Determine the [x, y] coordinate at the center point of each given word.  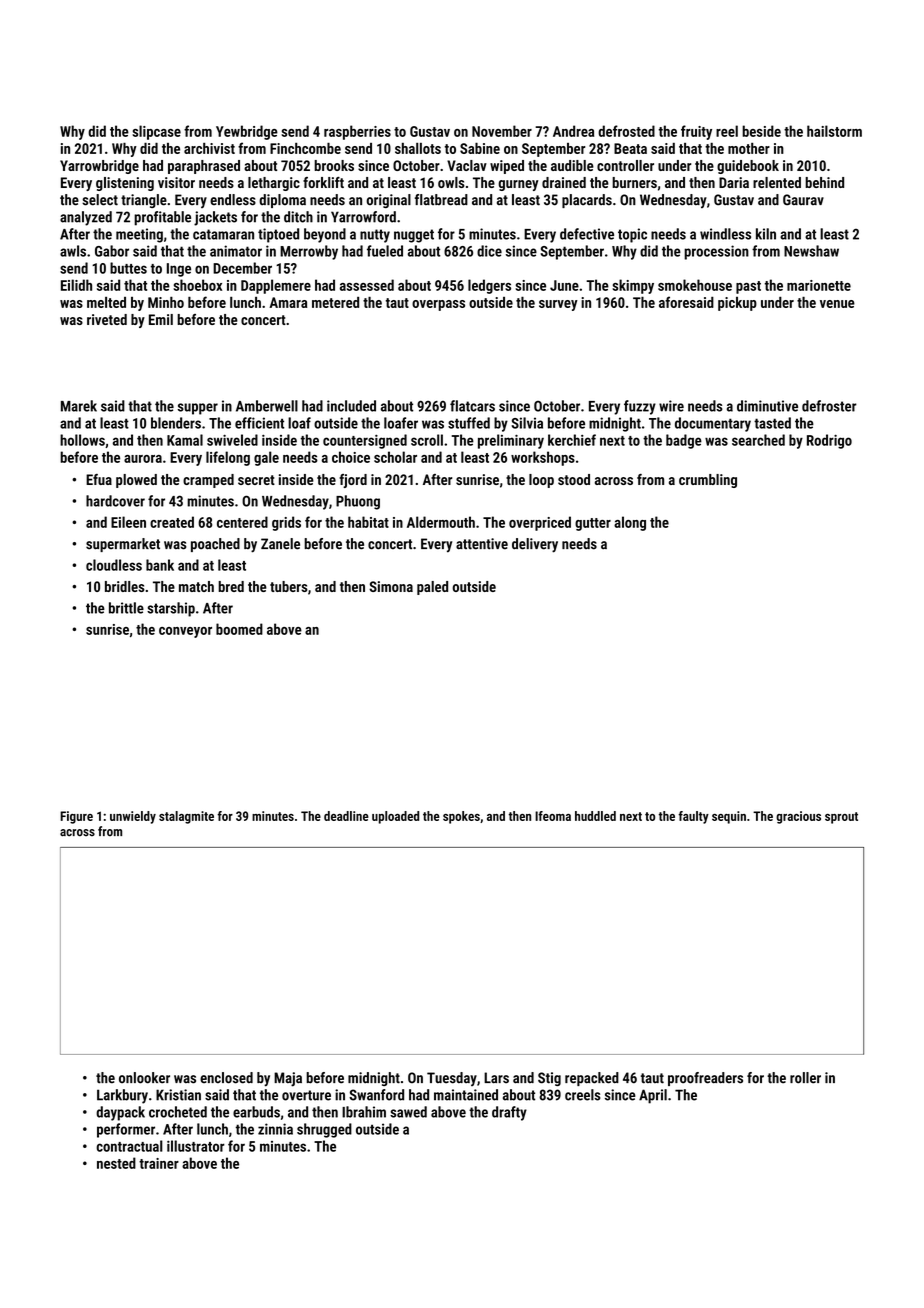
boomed [239, 629]
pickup [737, 304]
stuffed [469, 423]
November [502, 131]
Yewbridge [247, 132]
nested [116, 1163]
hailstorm [834, 131]
